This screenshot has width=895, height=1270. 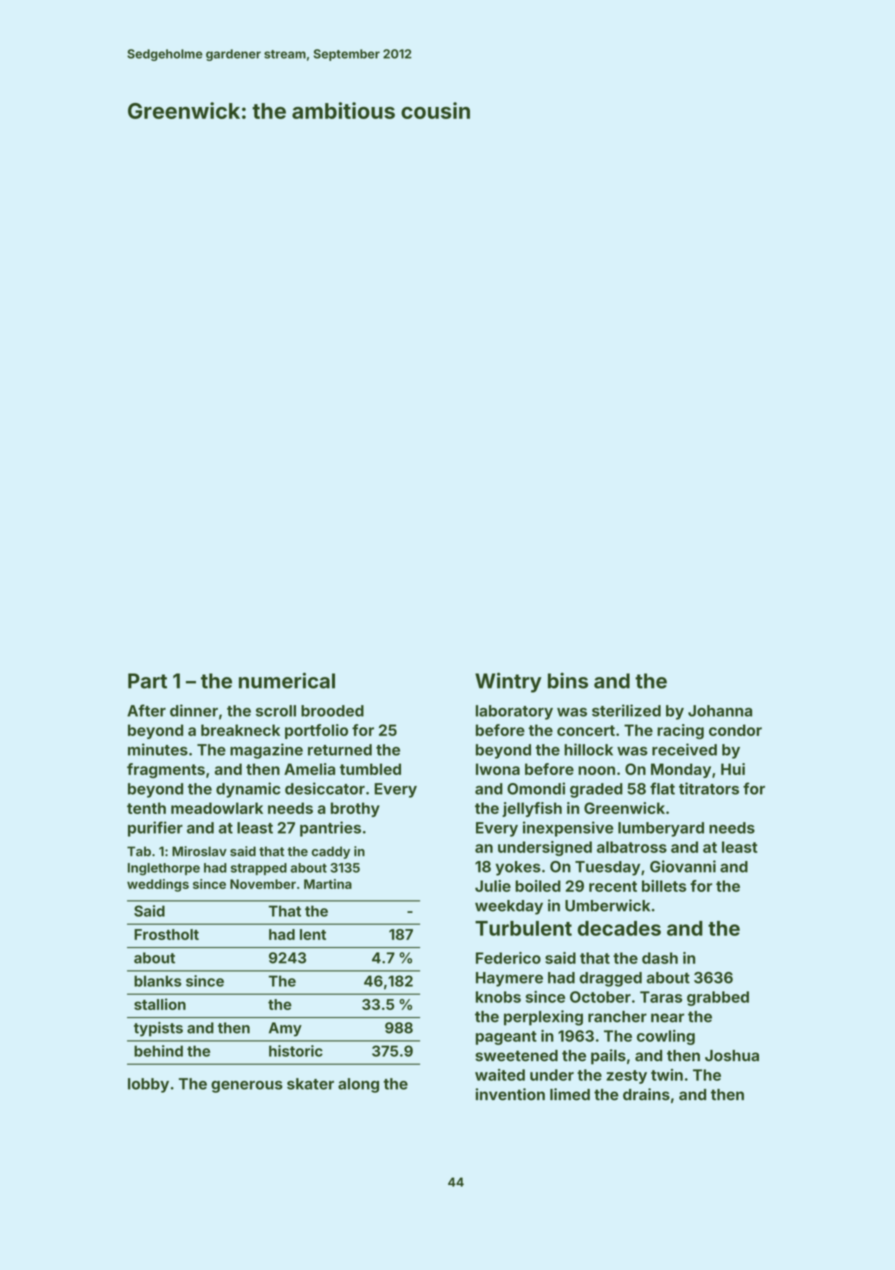 What do you see at coordinates (518, 868) in the screenshot?
I see `yokes` at bounding box center [518, 868].
